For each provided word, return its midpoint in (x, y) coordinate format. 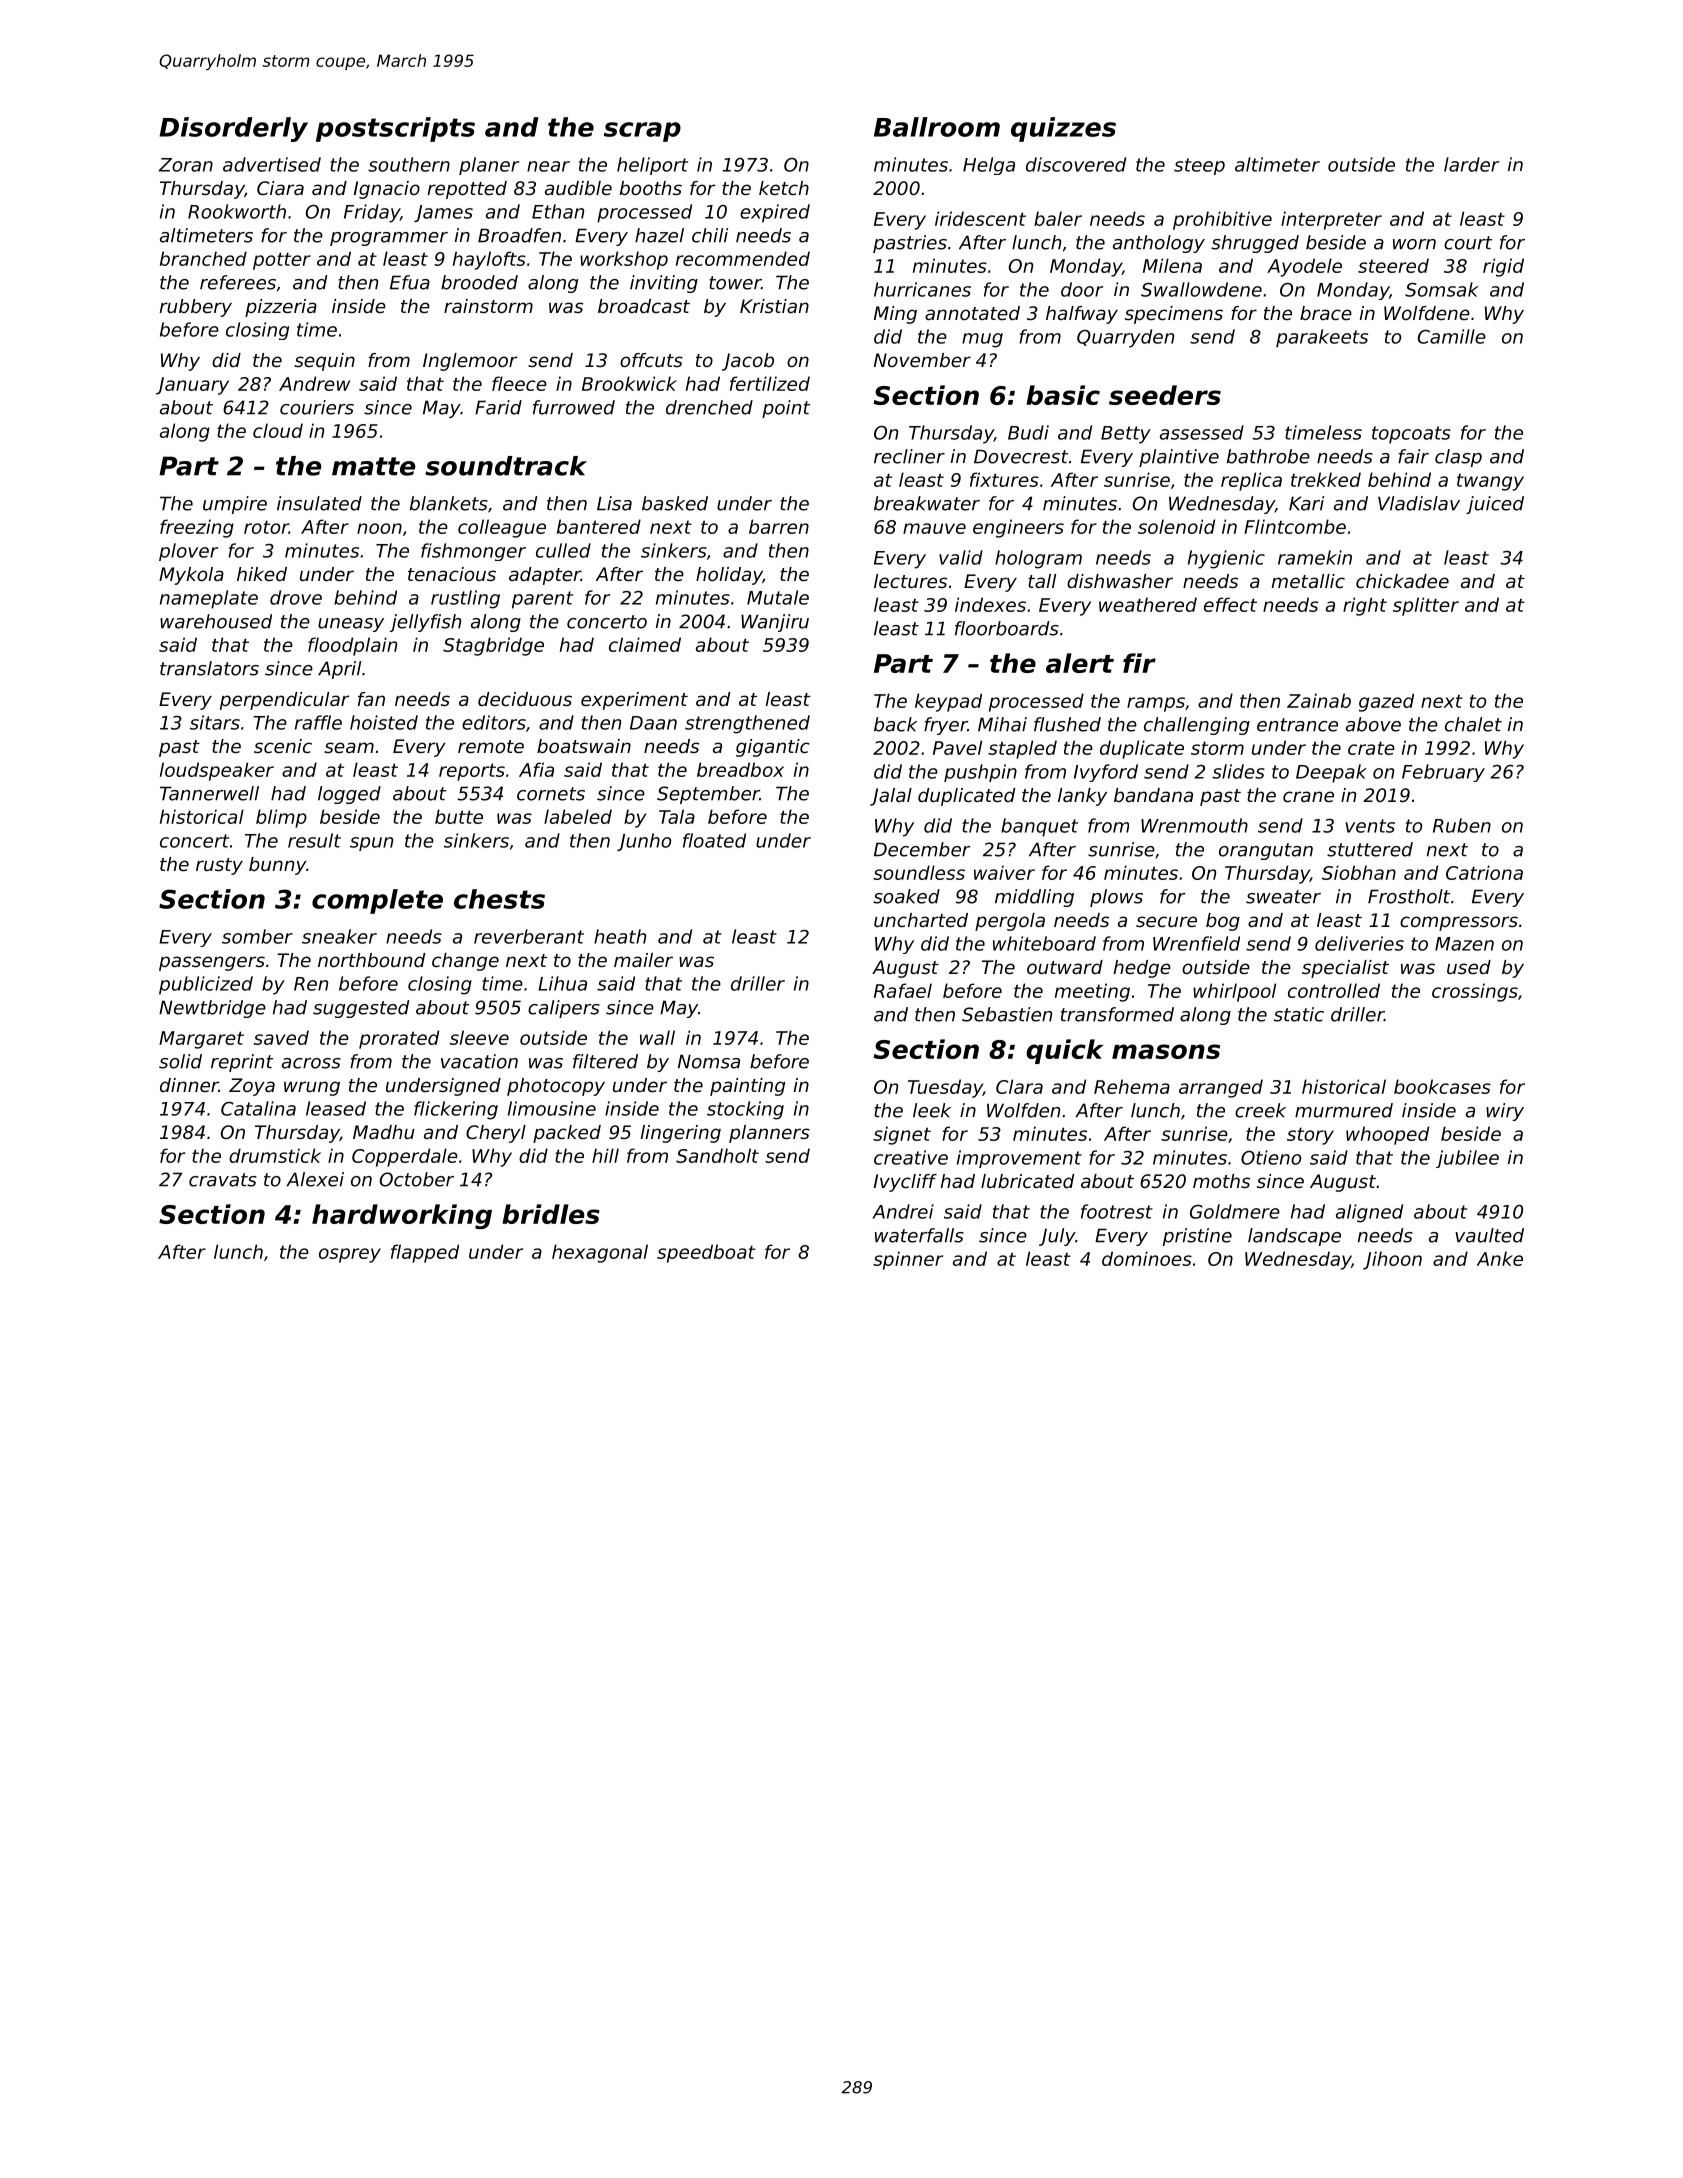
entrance (1297, 725)
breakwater (927, 503)
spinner (908, 1260)
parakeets (1322, 338)
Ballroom (937, 127)
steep (1199, 166)
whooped (1387, 1135)
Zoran (186, 165)
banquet (1039, 827)
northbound (371, 960)
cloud (278, 430)
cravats (223, 1180)
